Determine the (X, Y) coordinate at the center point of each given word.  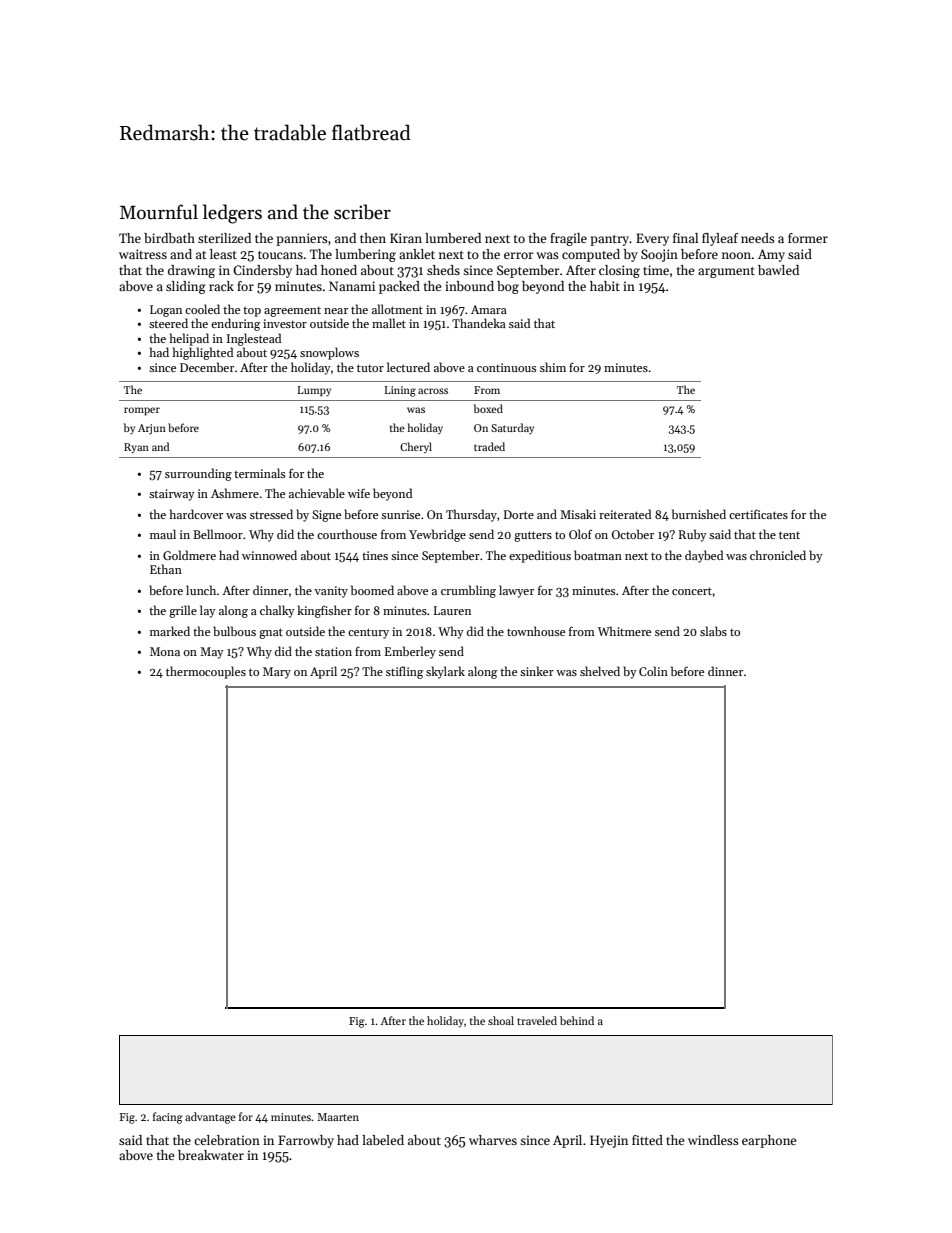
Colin (653, 671)
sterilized (224, 238)
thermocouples (206, 672)
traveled (537, 1020)
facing (168, 1118)
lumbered (453, 238)
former (808, 238)
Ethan (166, 569)
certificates (758, 514)
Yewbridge (437, 535)
